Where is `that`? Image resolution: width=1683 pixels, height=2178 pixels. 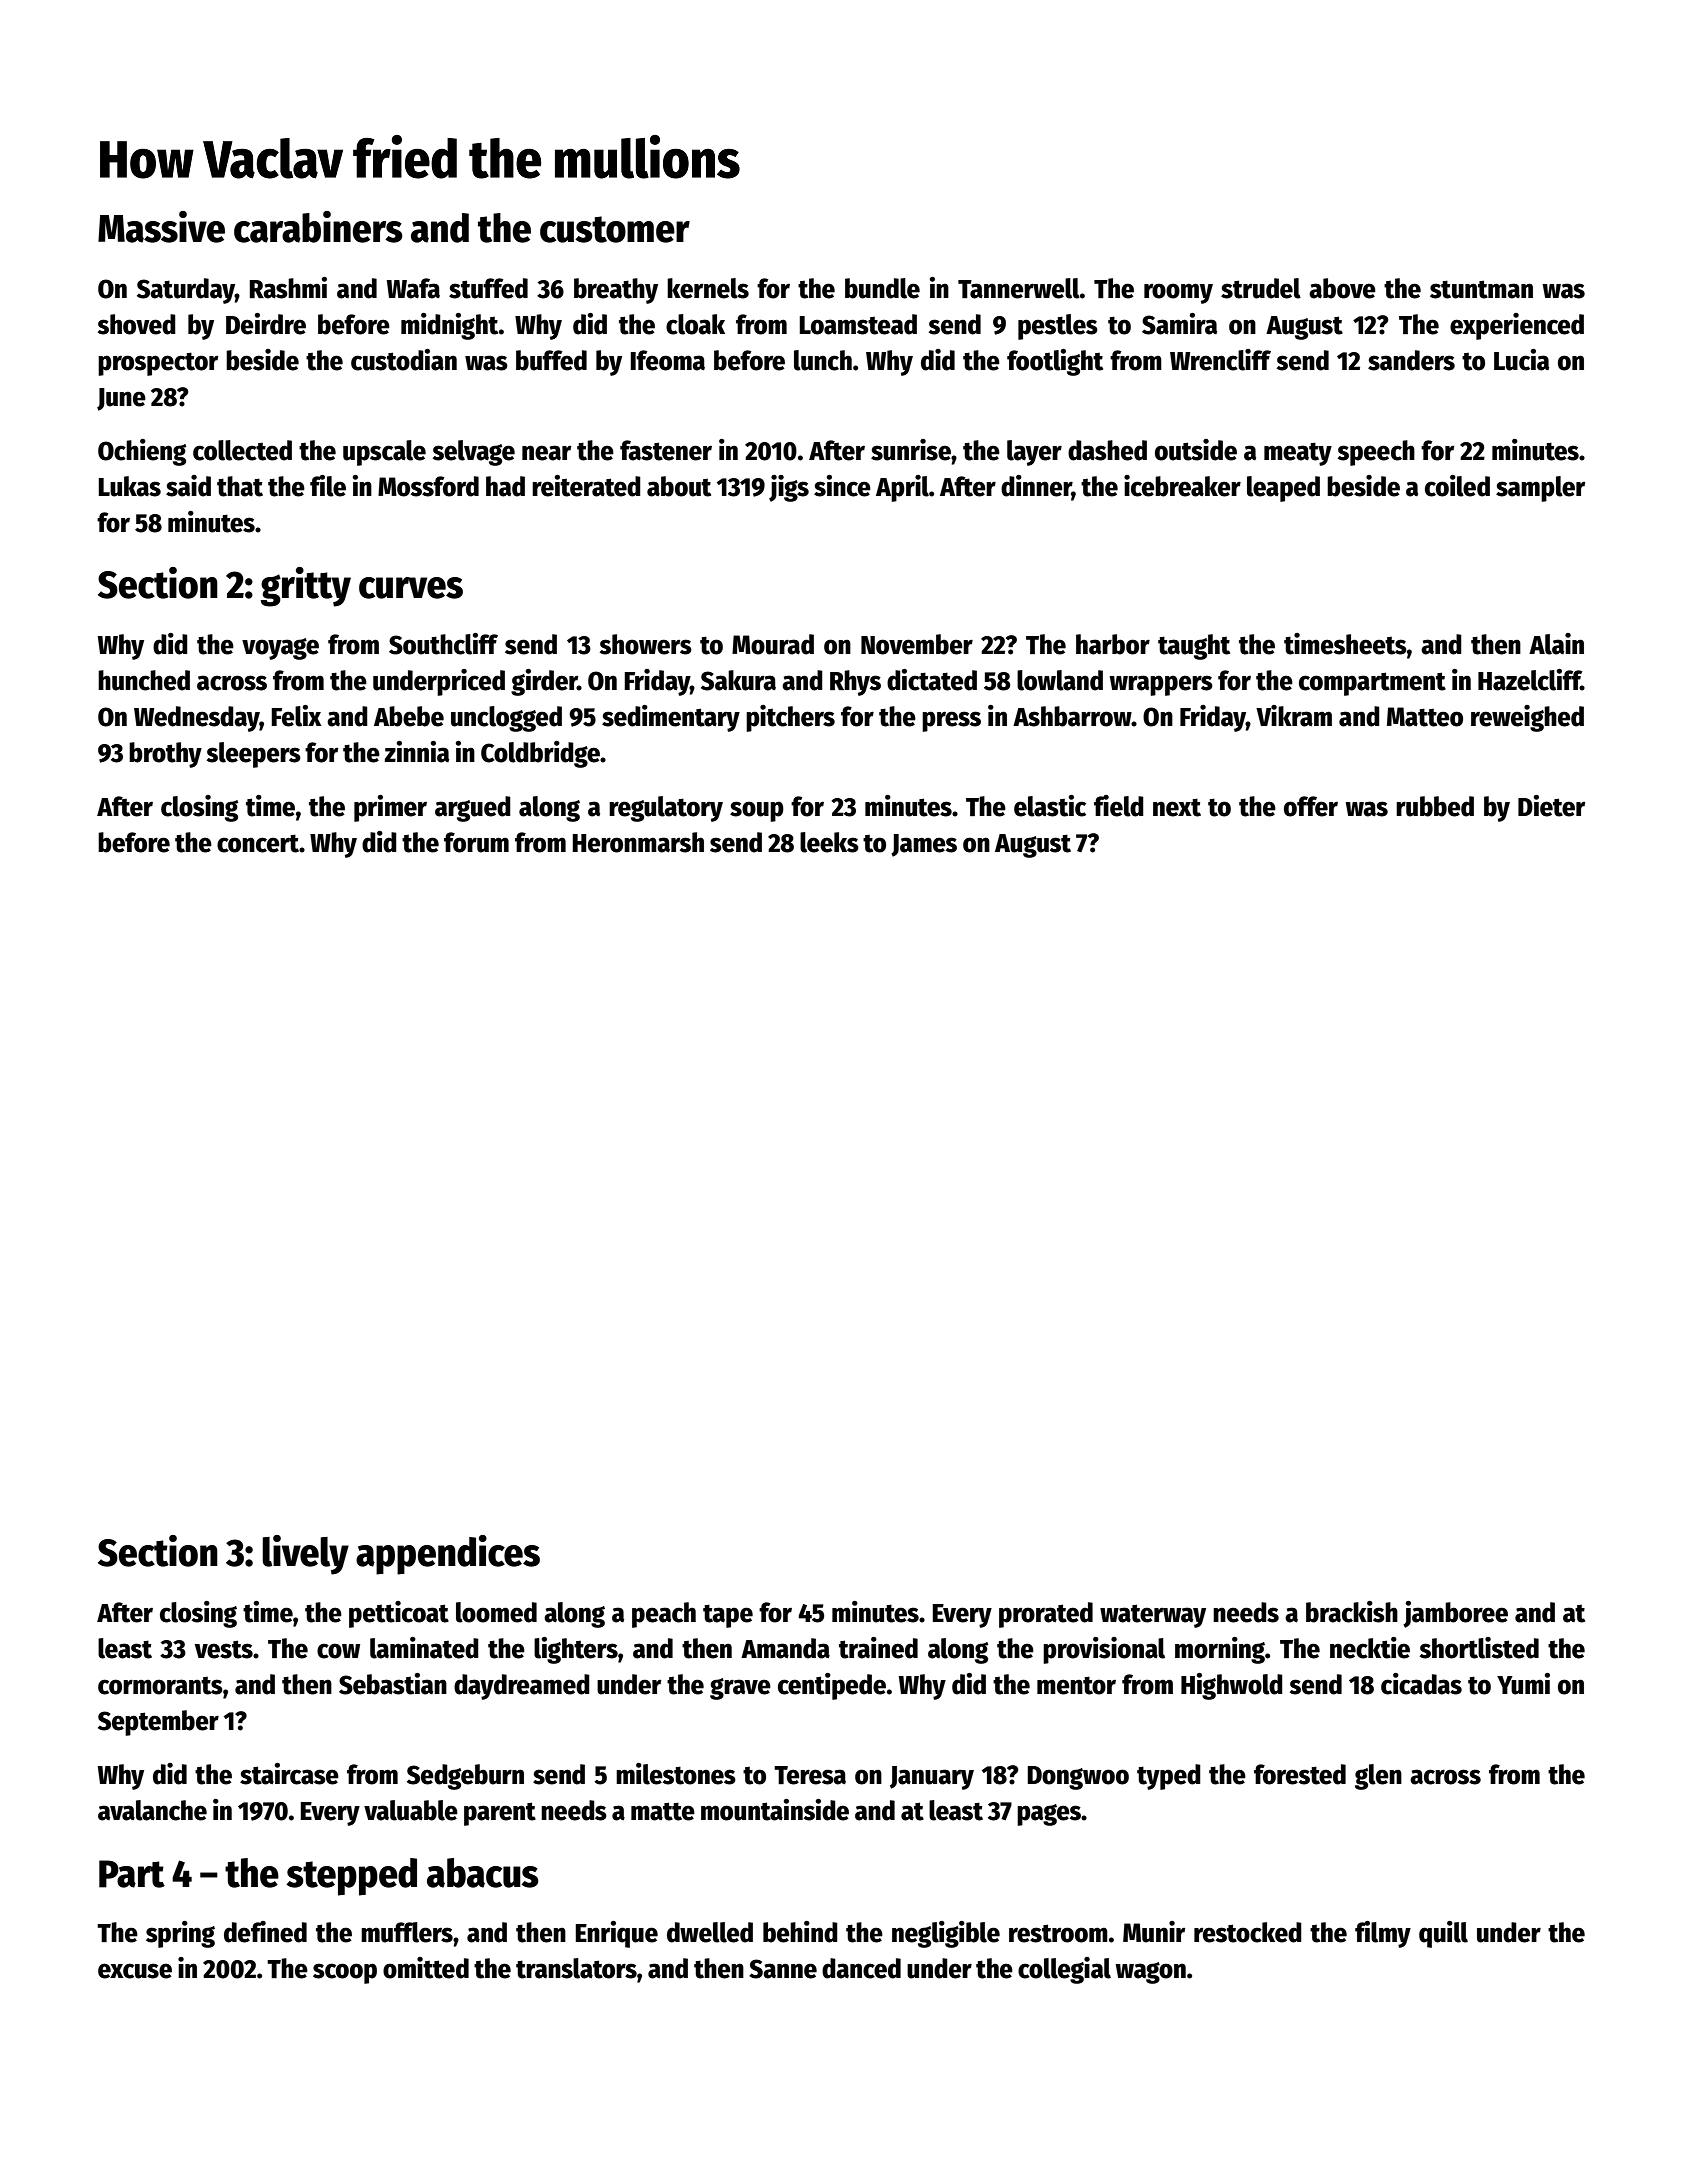
that is located at coordinates (240, 486).
